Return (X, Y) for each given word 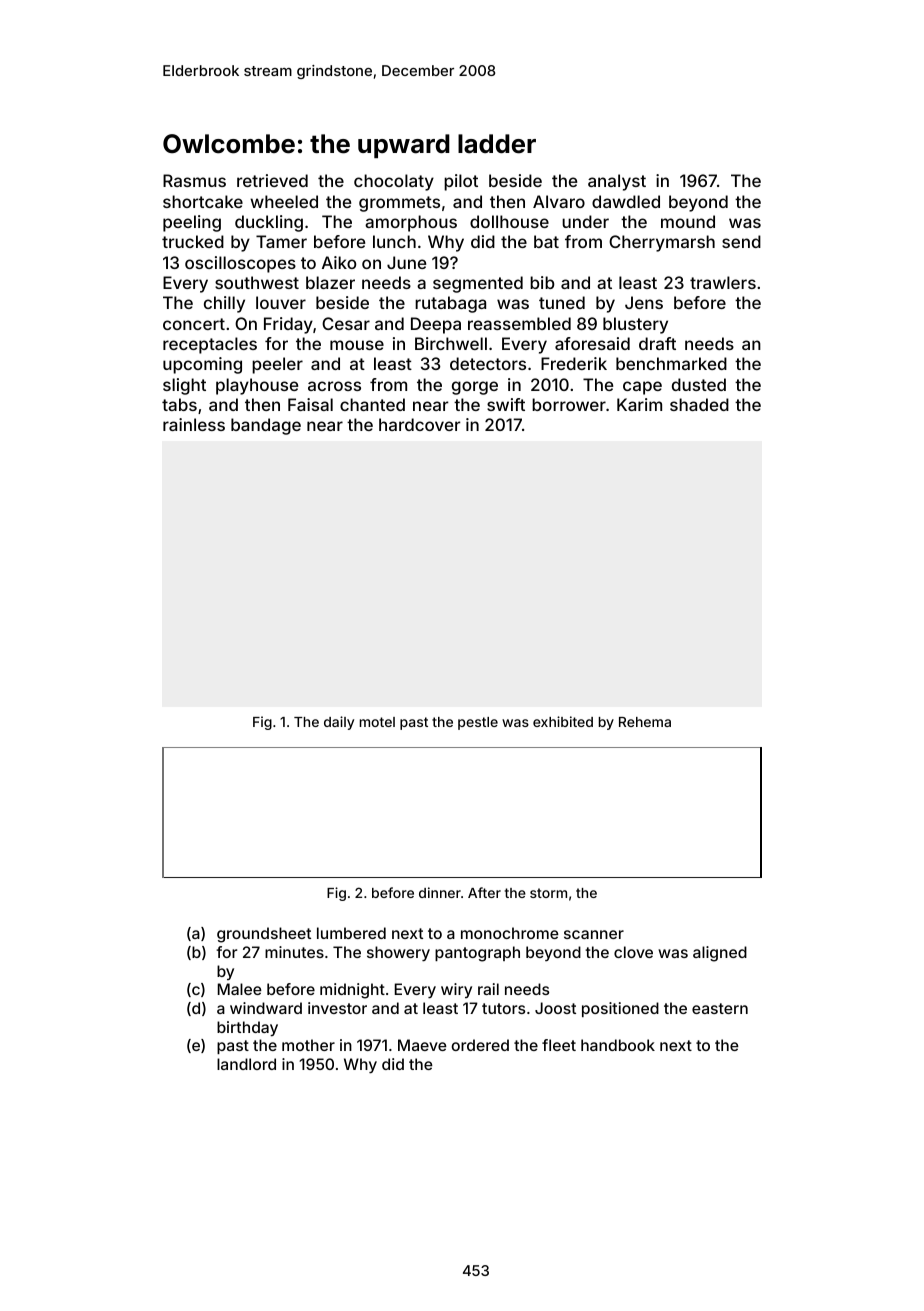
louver (281, 302)
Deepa (436, 325)
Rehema (645, 722)
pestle (478, 723)
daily (339, 723)
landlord (246, 1064)
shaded (699, 404)
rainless (194, 424)
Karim (639, 404)
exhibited (563, 721)
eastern (720, 1008)
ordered (480, 1045)
